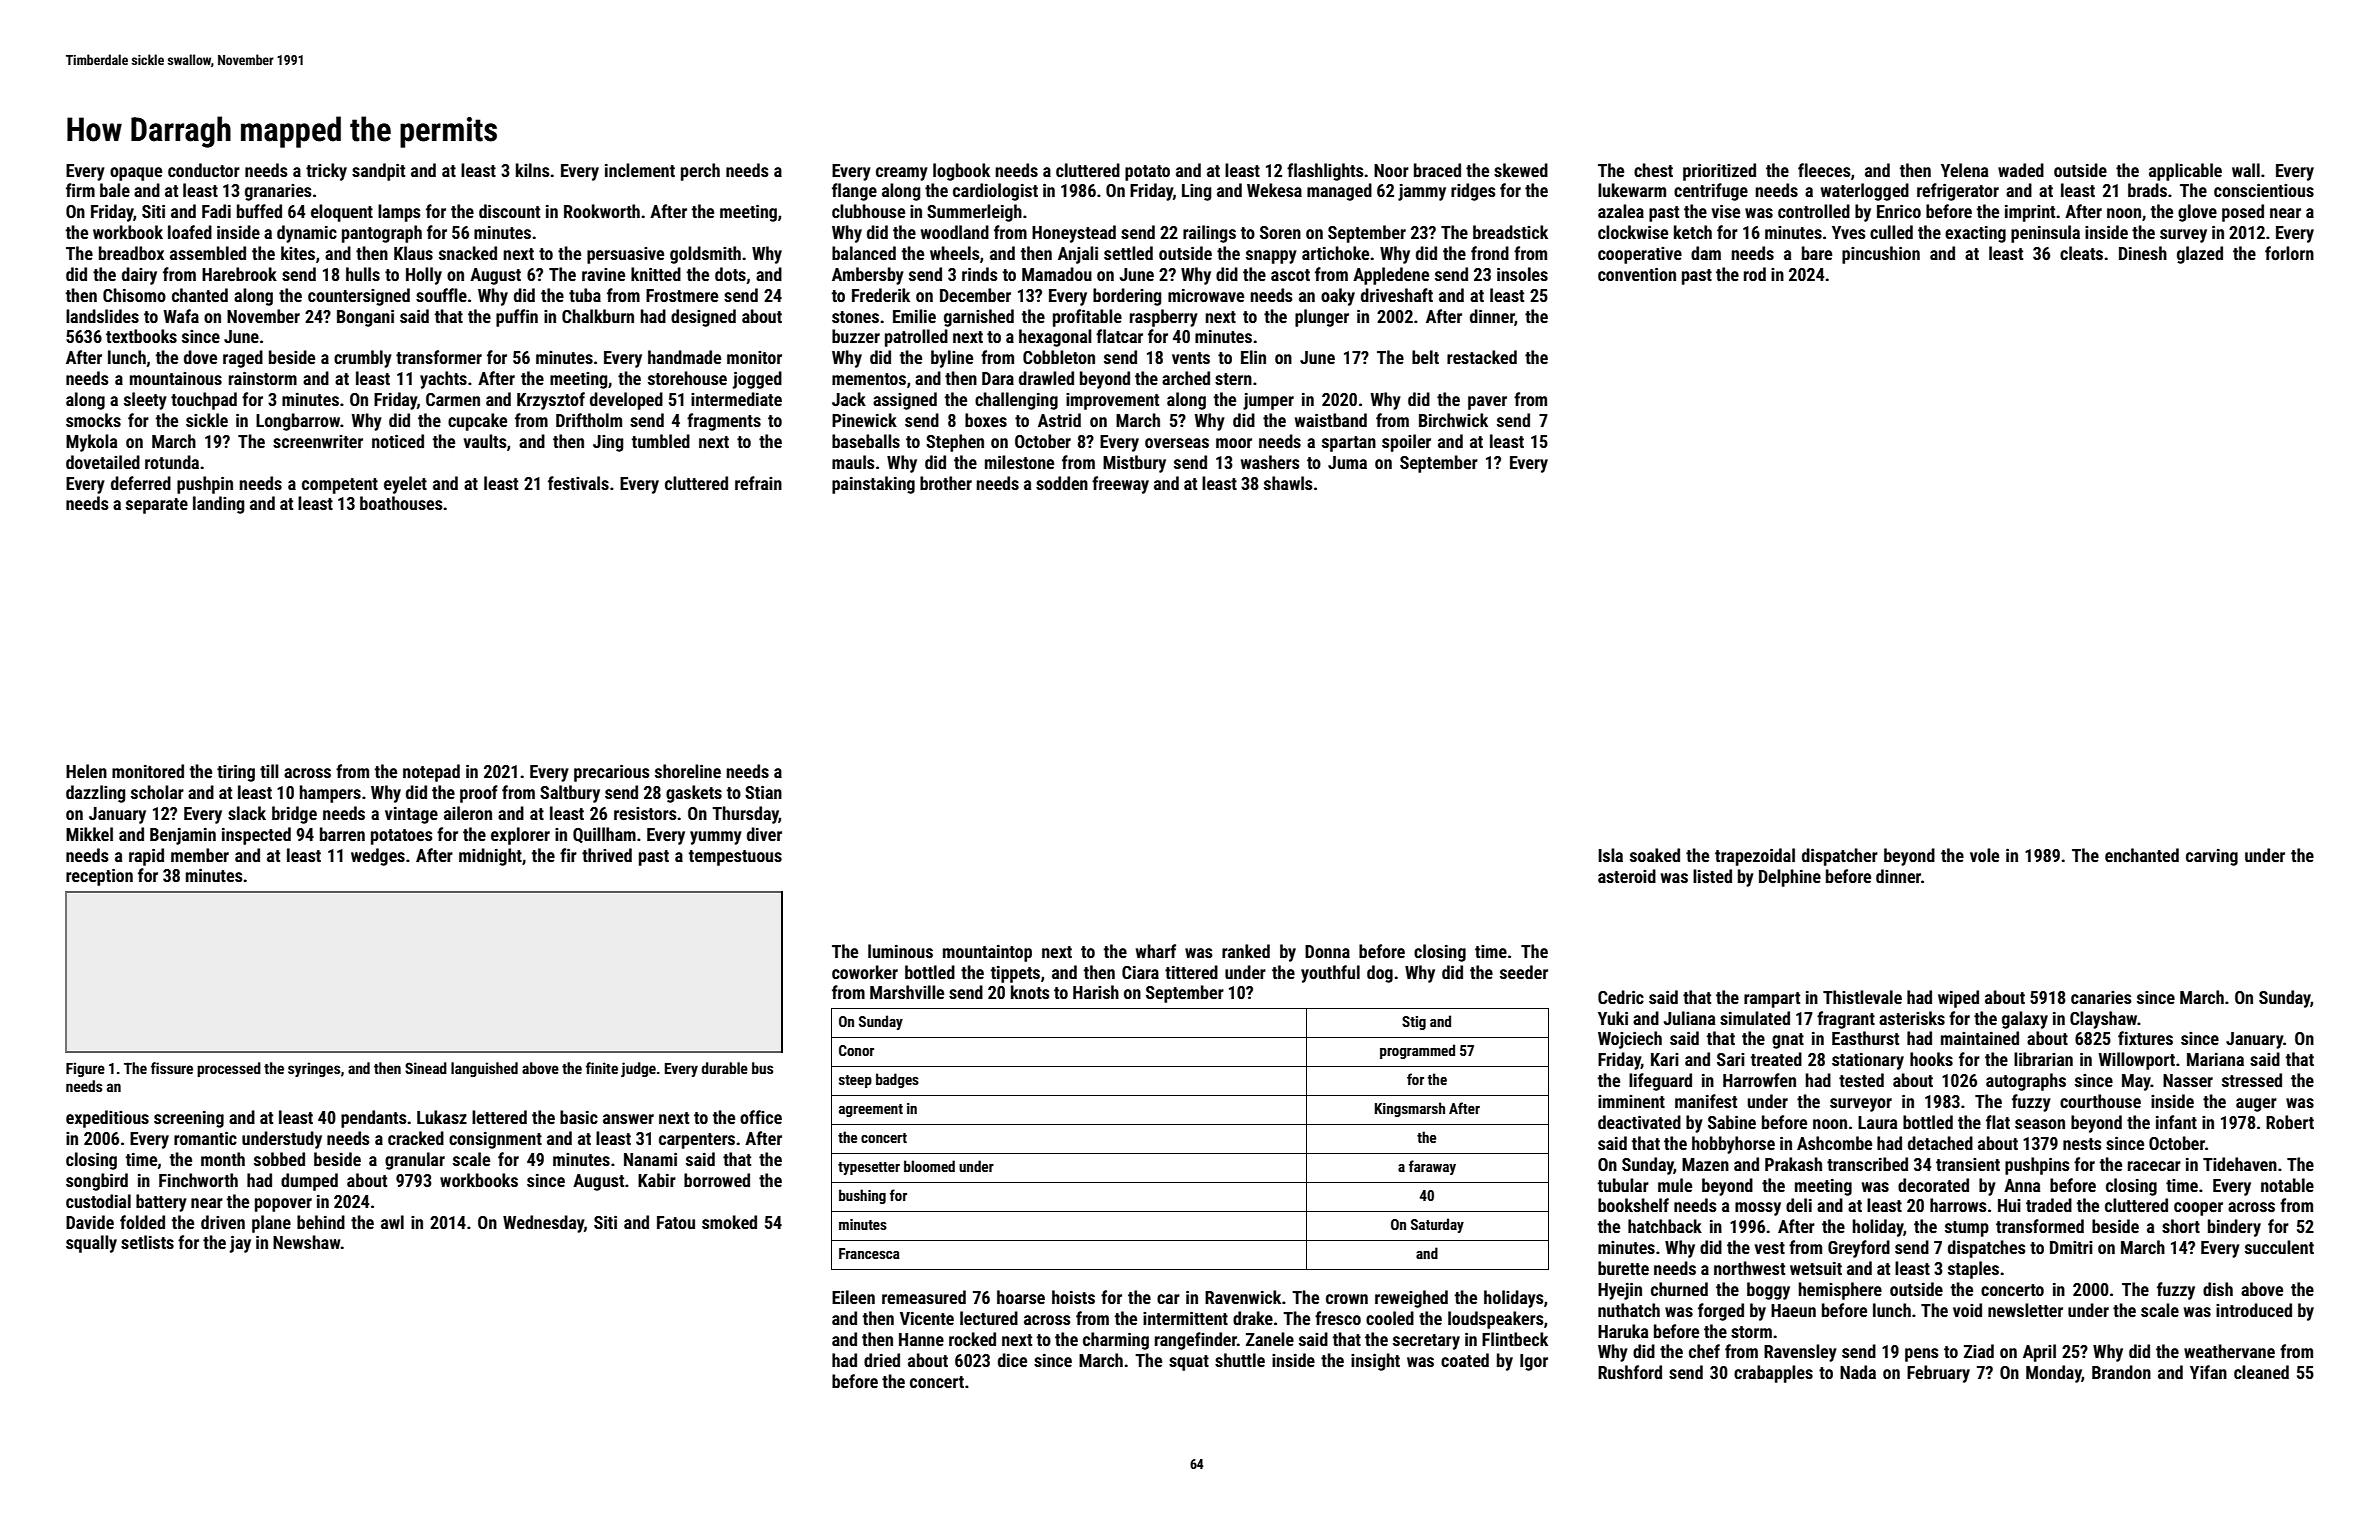 This screenshot has height=1540, width=2380. I want to click on rapid, so click(146, 857).
